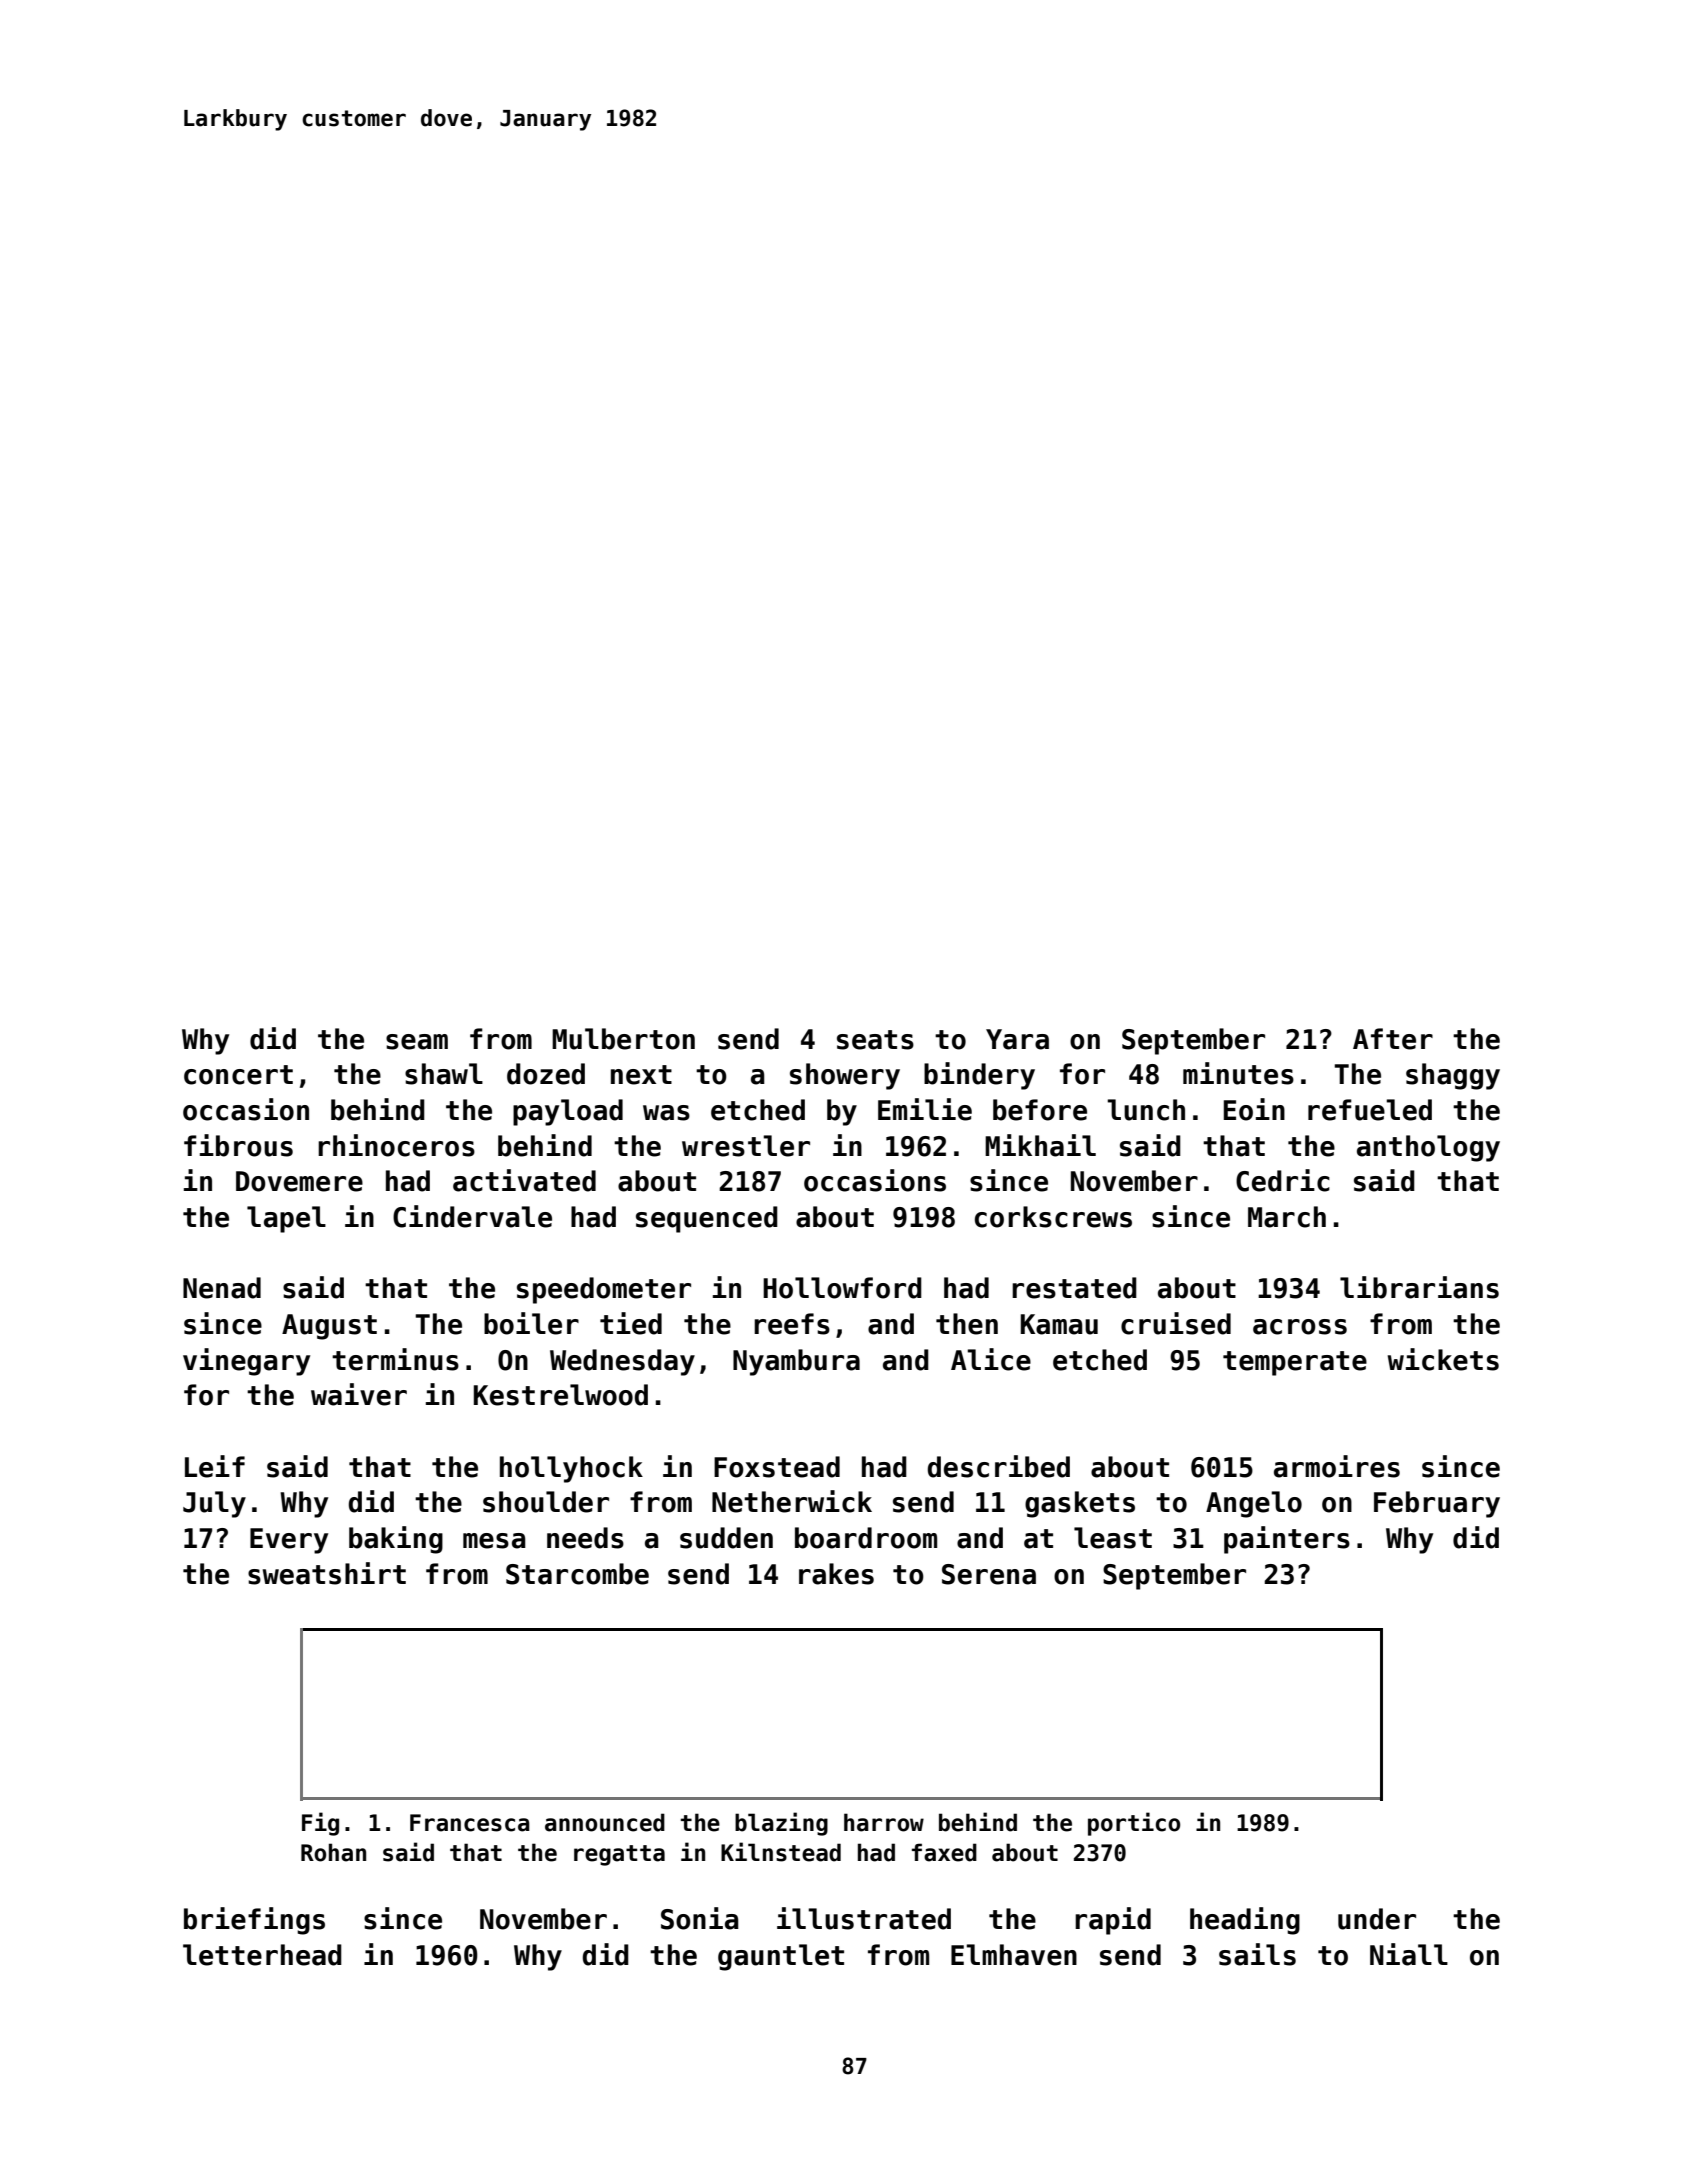 Image resolution: width=1683 pixels, height=2178 pixels. I want to click on Niall, so click(1409, 1954).
